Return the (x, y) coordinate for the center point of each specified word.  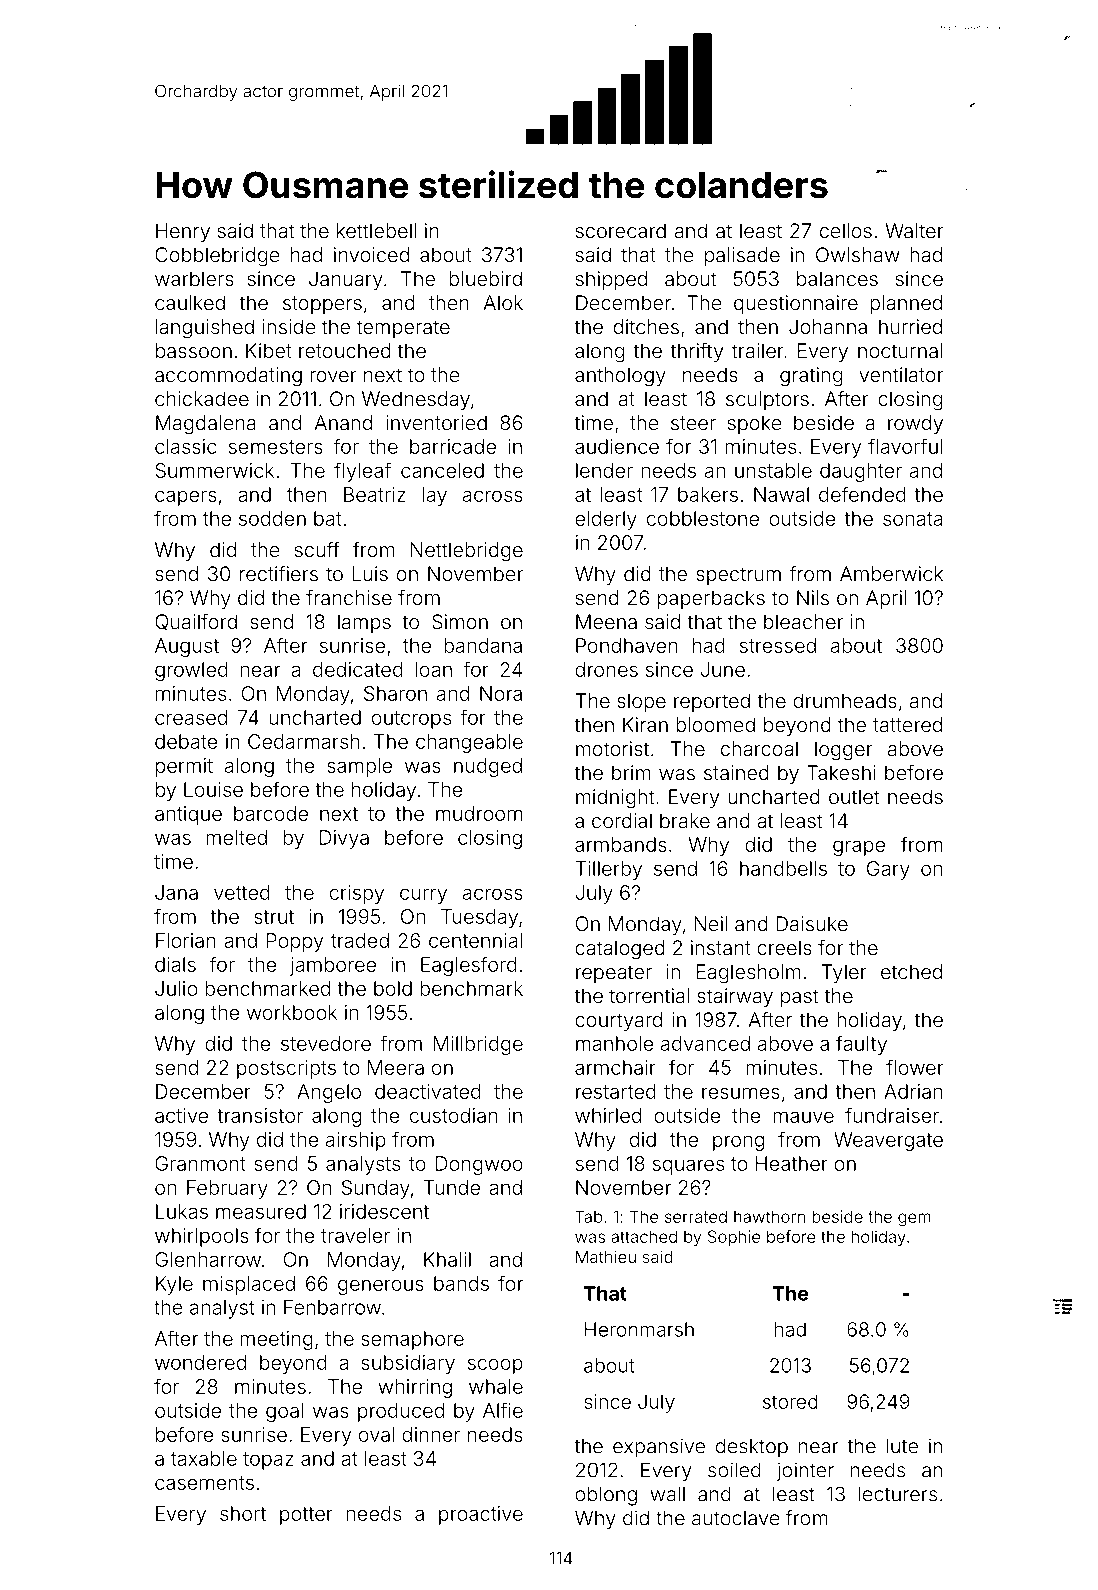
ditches (646, 326)
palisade (742, 256)
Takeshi (841, 772)
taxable (204, 1458)
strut (274, 917)
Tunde (452, 1187)
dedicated (358, 669)
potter (306, 1516)
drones (606, 669)
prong (738, 1143)
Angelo (329, 1093)
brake (685, 820)
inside (289, 326)
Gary (888, 870)
